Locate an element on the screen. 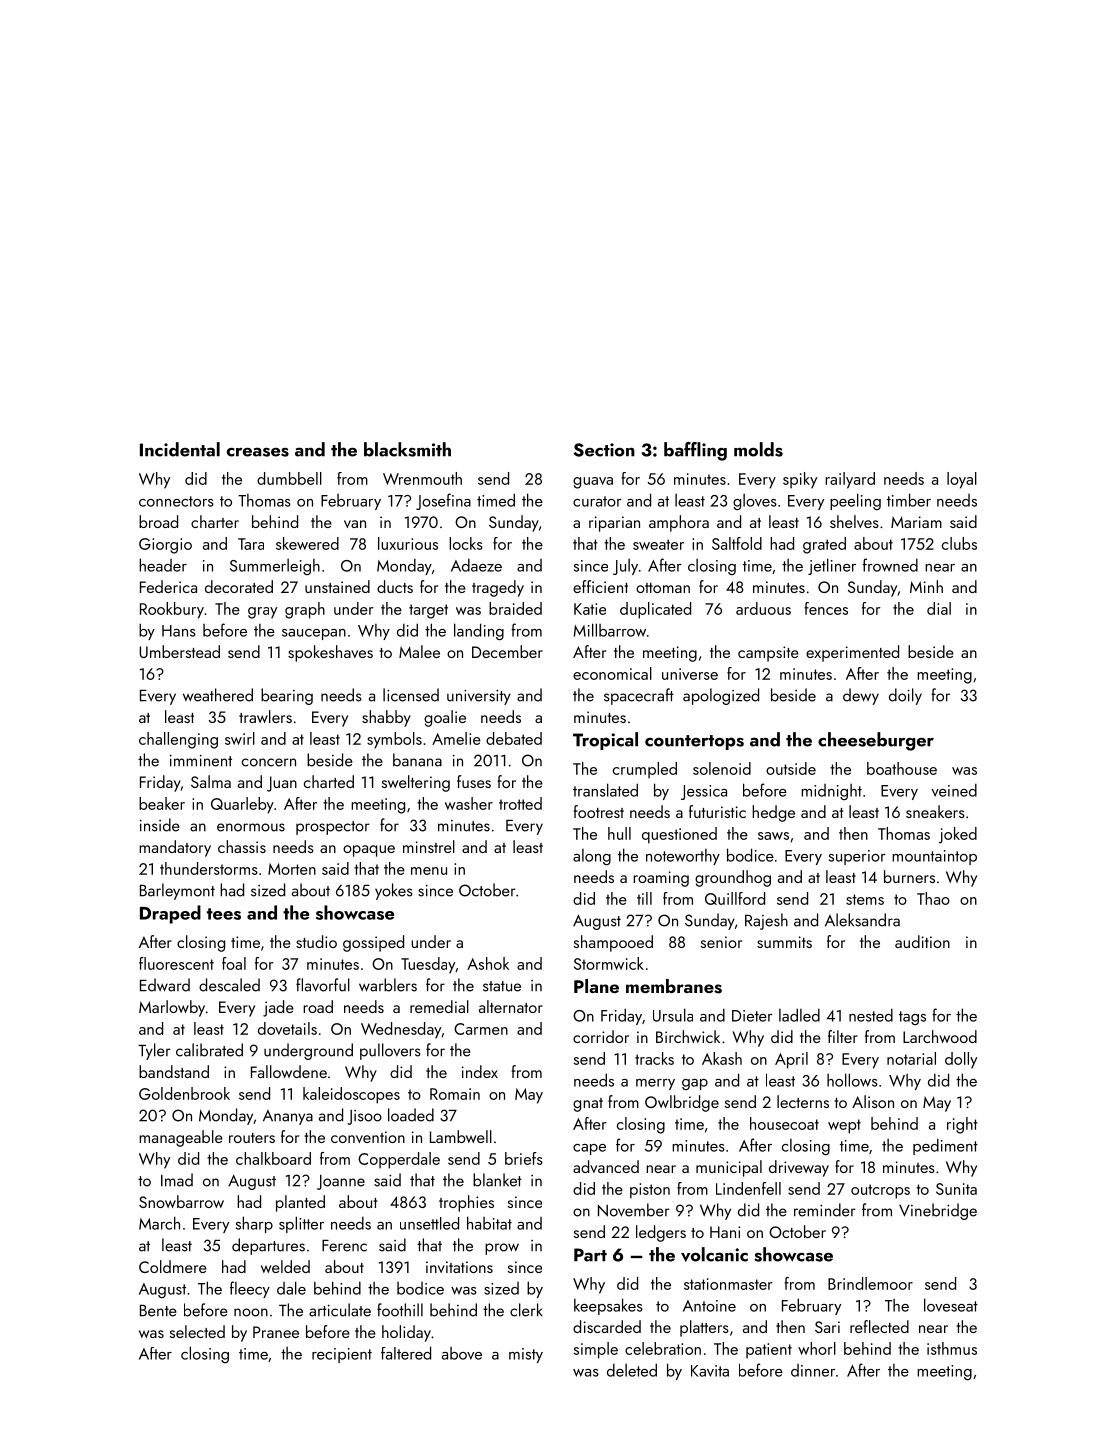  molds is located at coordinates (758, 449).
